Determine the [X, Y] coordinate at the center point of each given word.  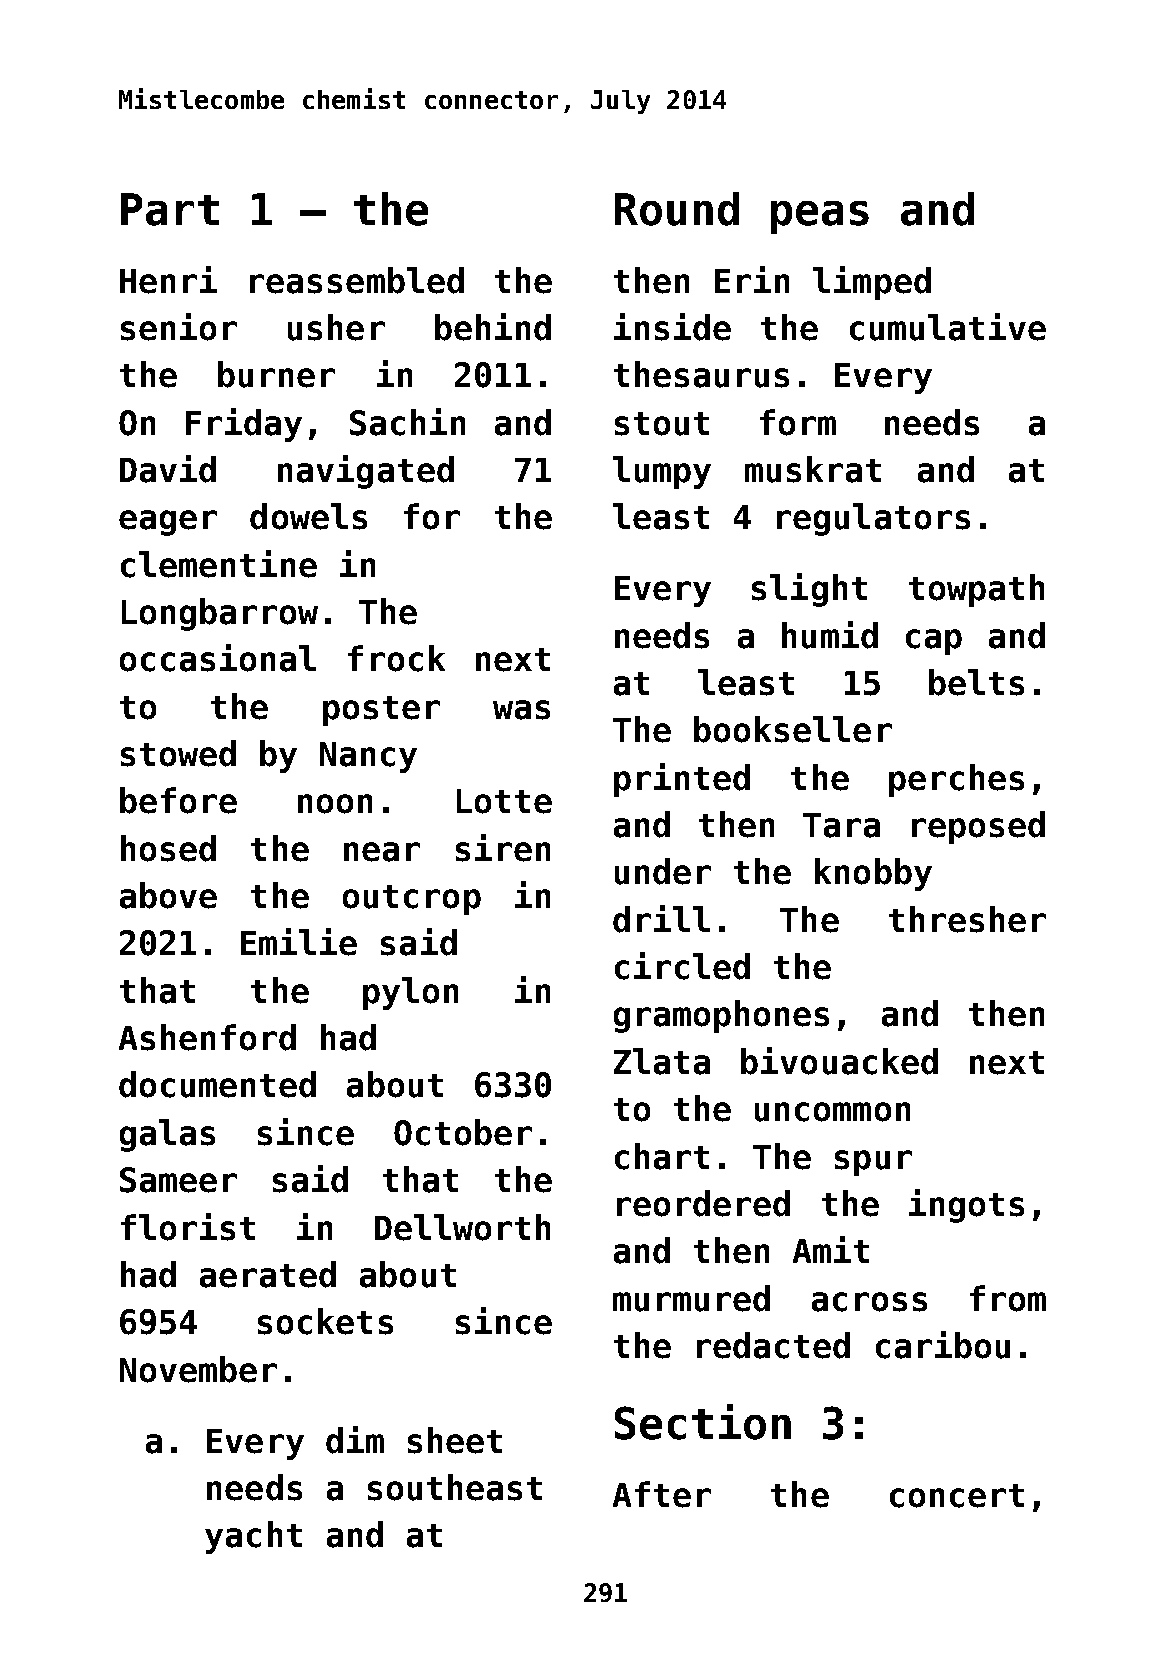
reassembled [357, 280]
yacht [253, 1537]
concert [957, 1496]
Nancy [368, 757]
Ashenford [207, 1037]
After [662, 1494]
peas [820, 217]
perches [956, 780]
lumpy [662, 472]
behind [493, 327]
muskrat [813, 469]
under [663, 871]
